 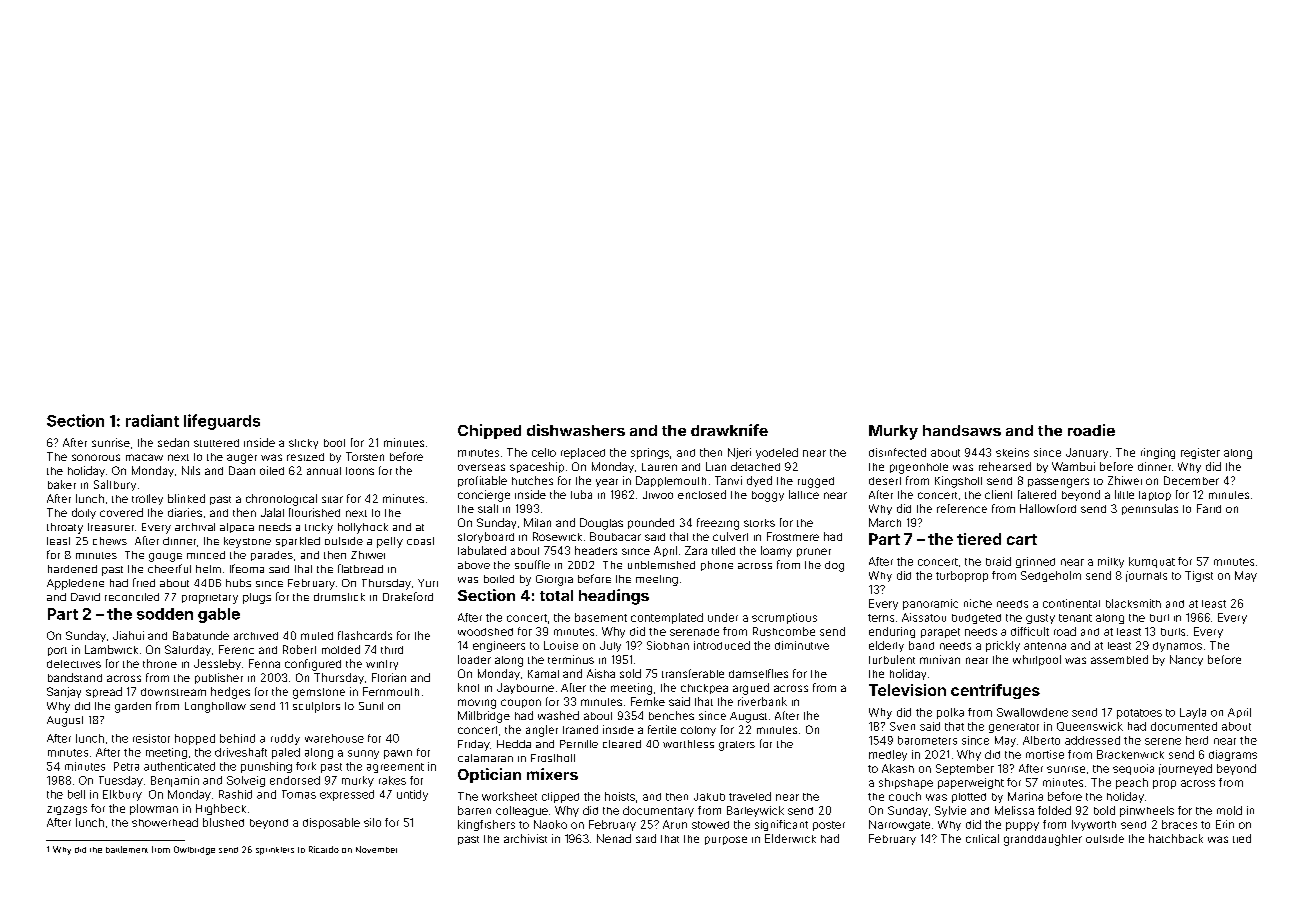 I want to click on souffle, so click(x=532, y=564).
